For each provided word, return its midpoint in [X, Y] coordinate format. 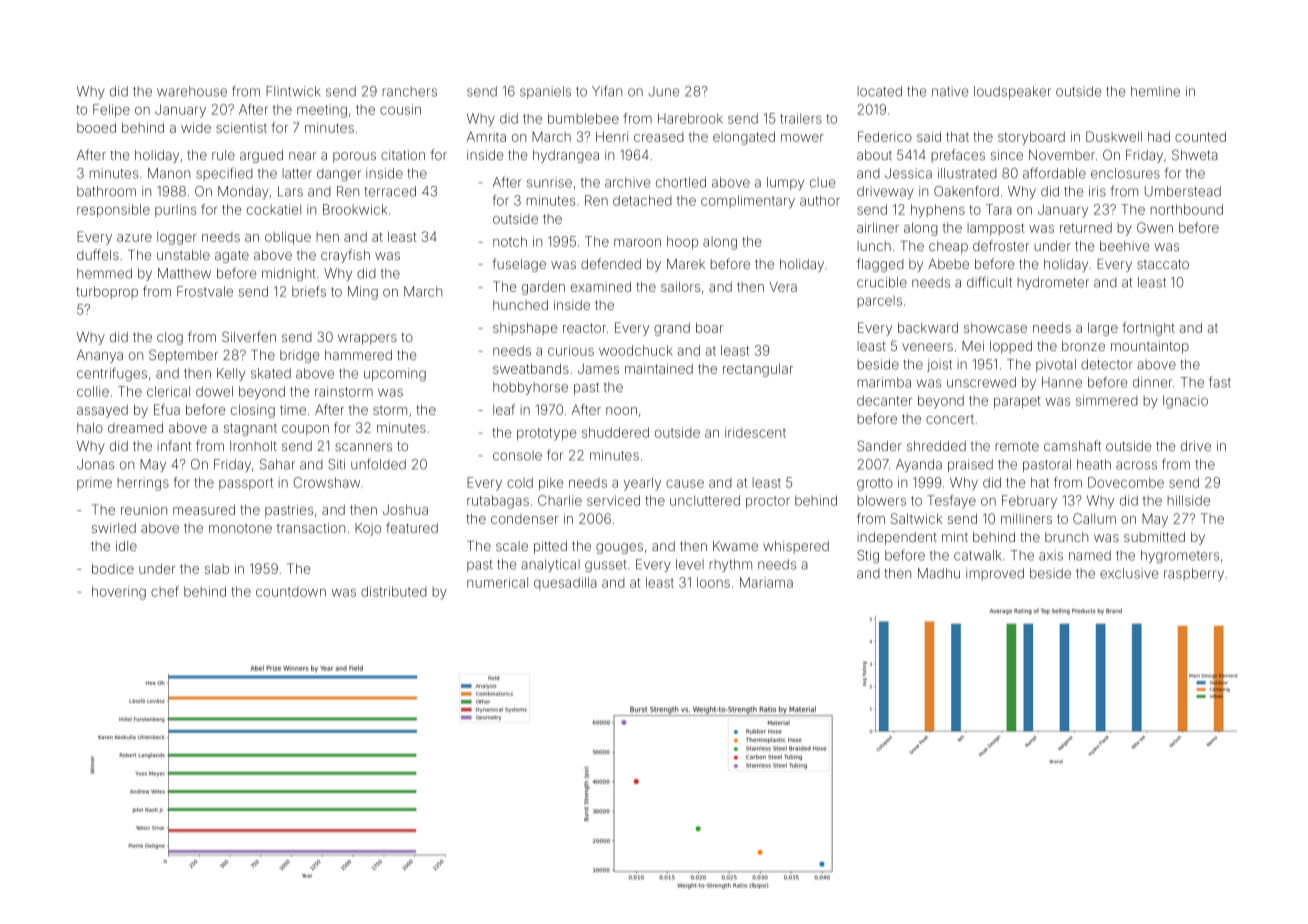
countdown [291, 592]
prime [94, 483]
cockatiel [274, 209]
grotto [875, 484]
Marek [686, 264]
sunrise [549, 182]
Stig [868, 556]
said [929, 136]
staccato [1163, 264]
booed [96, 127]
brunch [1066, 537]
